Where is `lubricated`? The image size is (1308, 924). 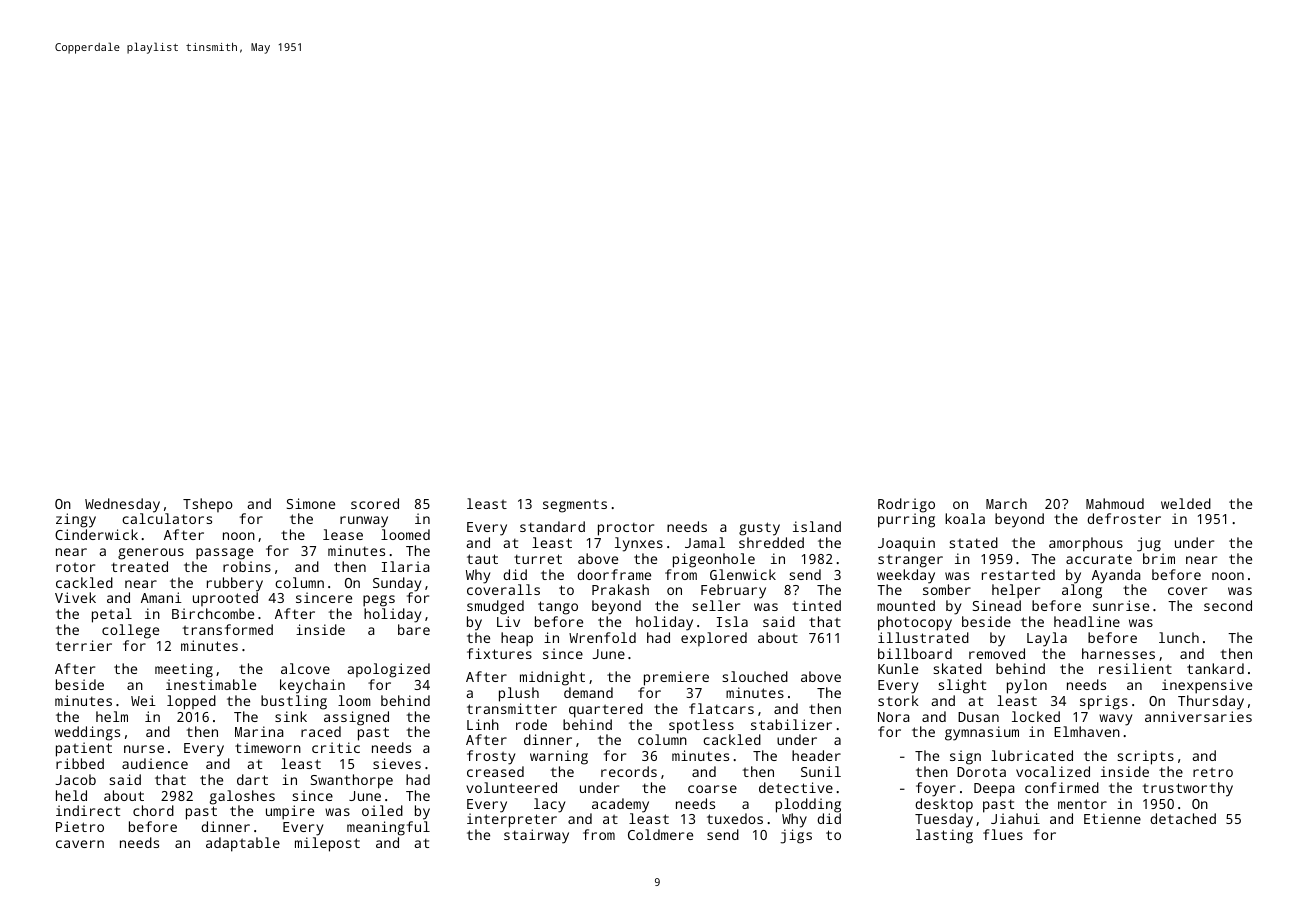 lubricated is located at coordinates (1032, 755).
